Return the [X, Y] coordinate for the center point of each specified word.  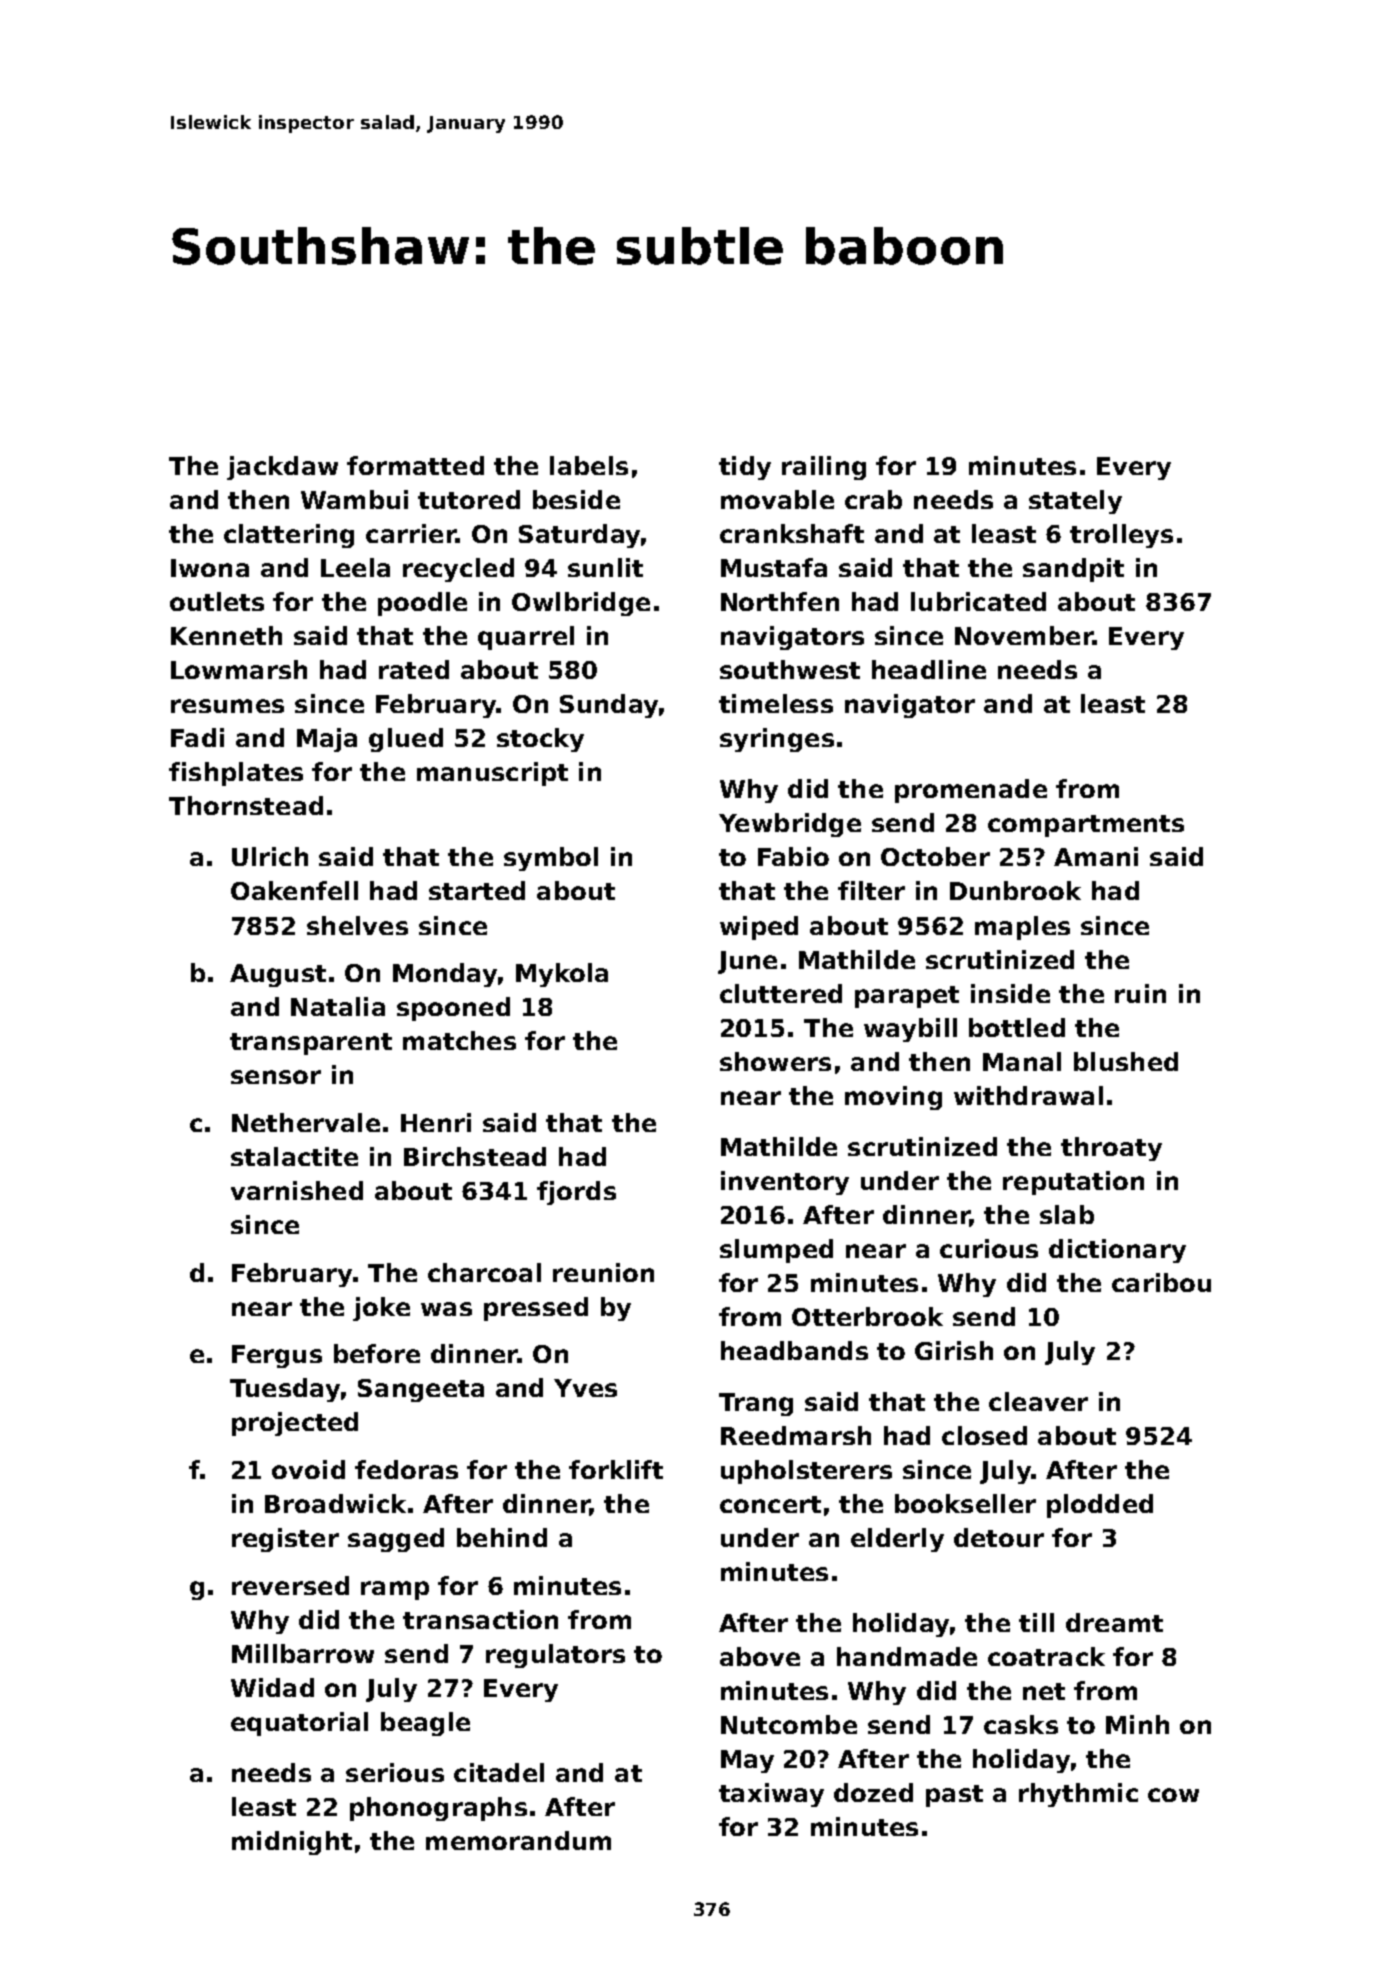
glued [406, 740]
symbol [551, 859]
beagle [425, 1724]
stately [1075, 502]
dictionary [1117, 1251]
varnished [297, 1190]
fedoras [406, 1469]
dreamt [1114, 1622]
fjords [576, 1193]
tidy [745, 468]
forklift [616, 1469]
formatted [415, 465]
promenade [971, 791]
